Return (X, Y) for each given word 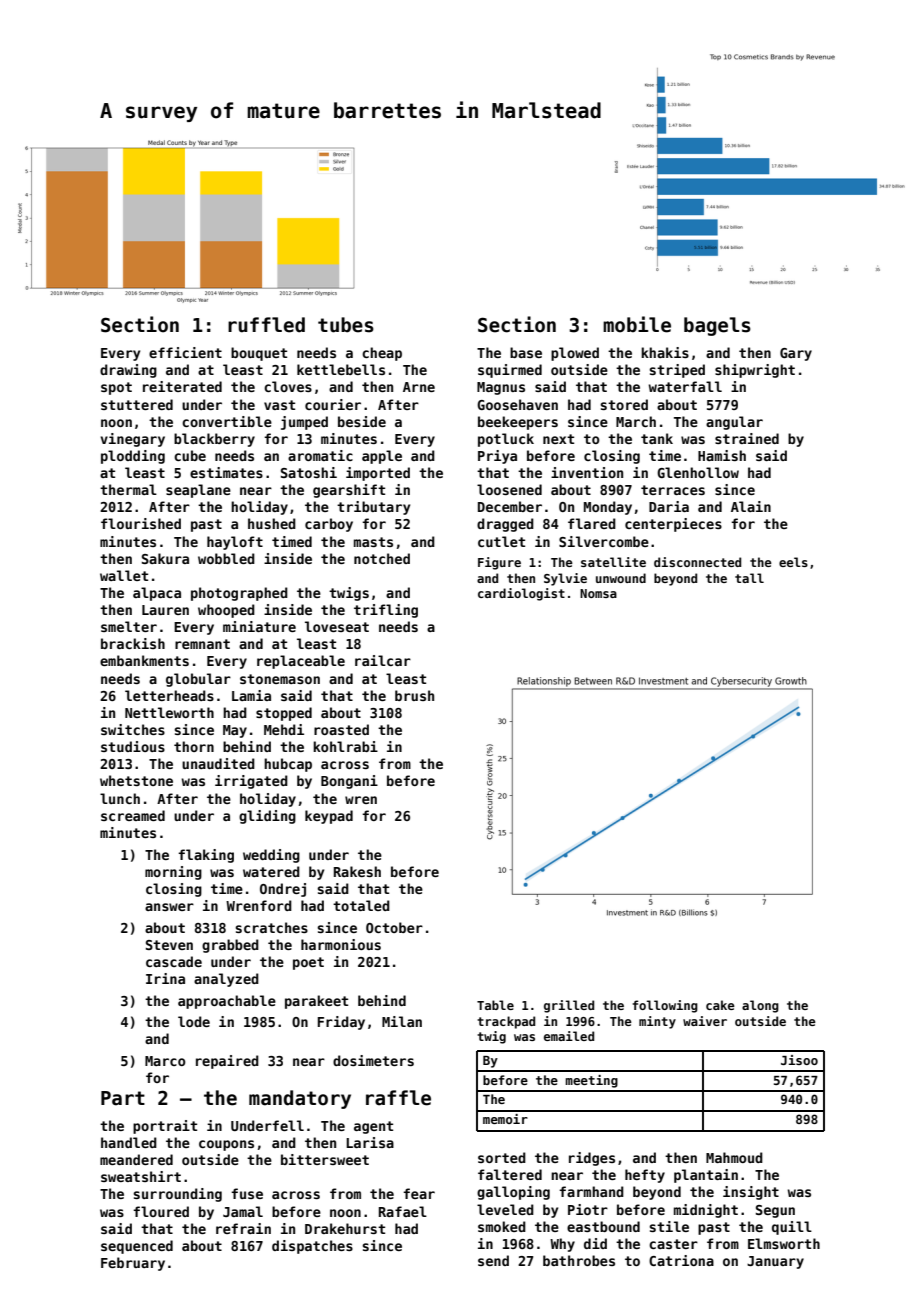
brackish (133, 643)
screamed (133, 815)
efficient (185, 352)
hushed (272, 523)
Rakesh (357, 871)
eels (793, 562)
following (665, 1006)
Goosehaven (517, 404)
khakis (665, 352)
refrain (243, 1228)
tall (749, 578)
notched (382, 558)
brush (414, 695)
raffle (398, 1098)
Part (123, 1098)
